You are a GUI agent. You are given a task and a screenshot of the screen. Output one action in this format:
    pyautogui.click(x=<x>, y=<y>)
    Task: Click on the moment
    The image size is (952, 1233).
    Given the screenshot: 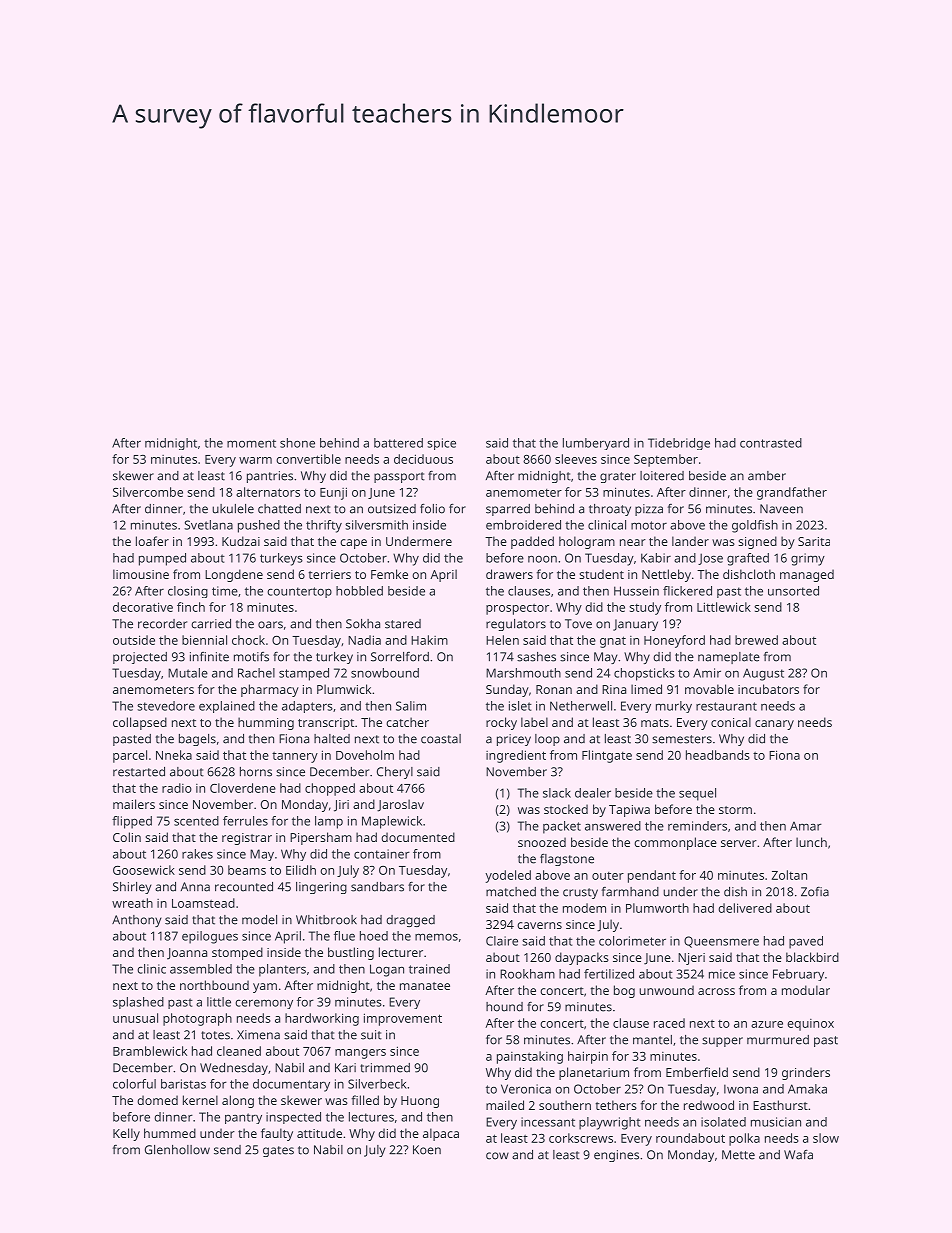 What is the action you would take?
    pyautogui.click(x=251, y=443)
